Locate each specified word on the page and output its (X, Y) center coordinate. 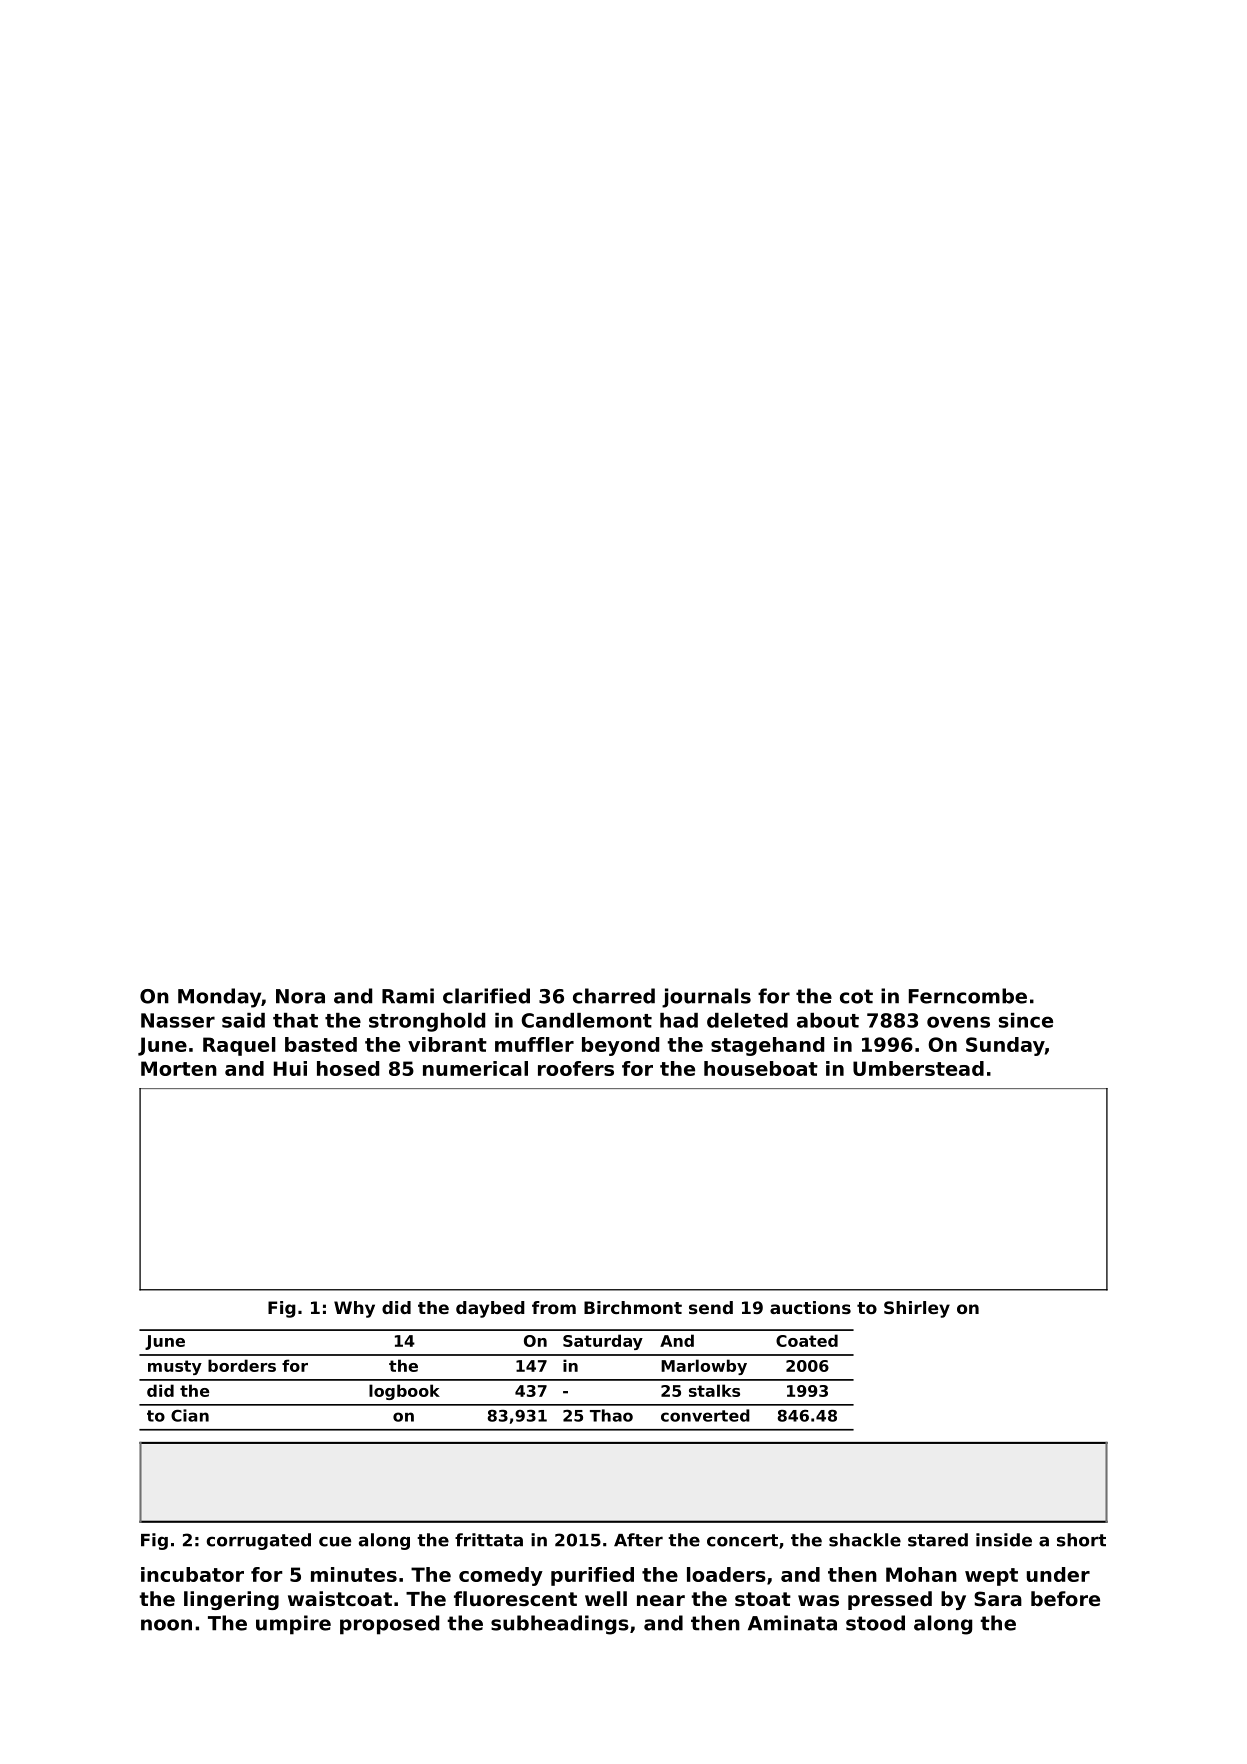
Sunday (1005, 1046)
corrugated (259, 1541)
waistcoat (340, 1599)
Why (354, 1309)
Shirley (917, 1309)
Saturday (603, 1342)
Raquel (239, 1046)
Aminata (792, 1623)
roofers (576, 1068)
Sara (998, 1599)
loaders (726, 1574)
